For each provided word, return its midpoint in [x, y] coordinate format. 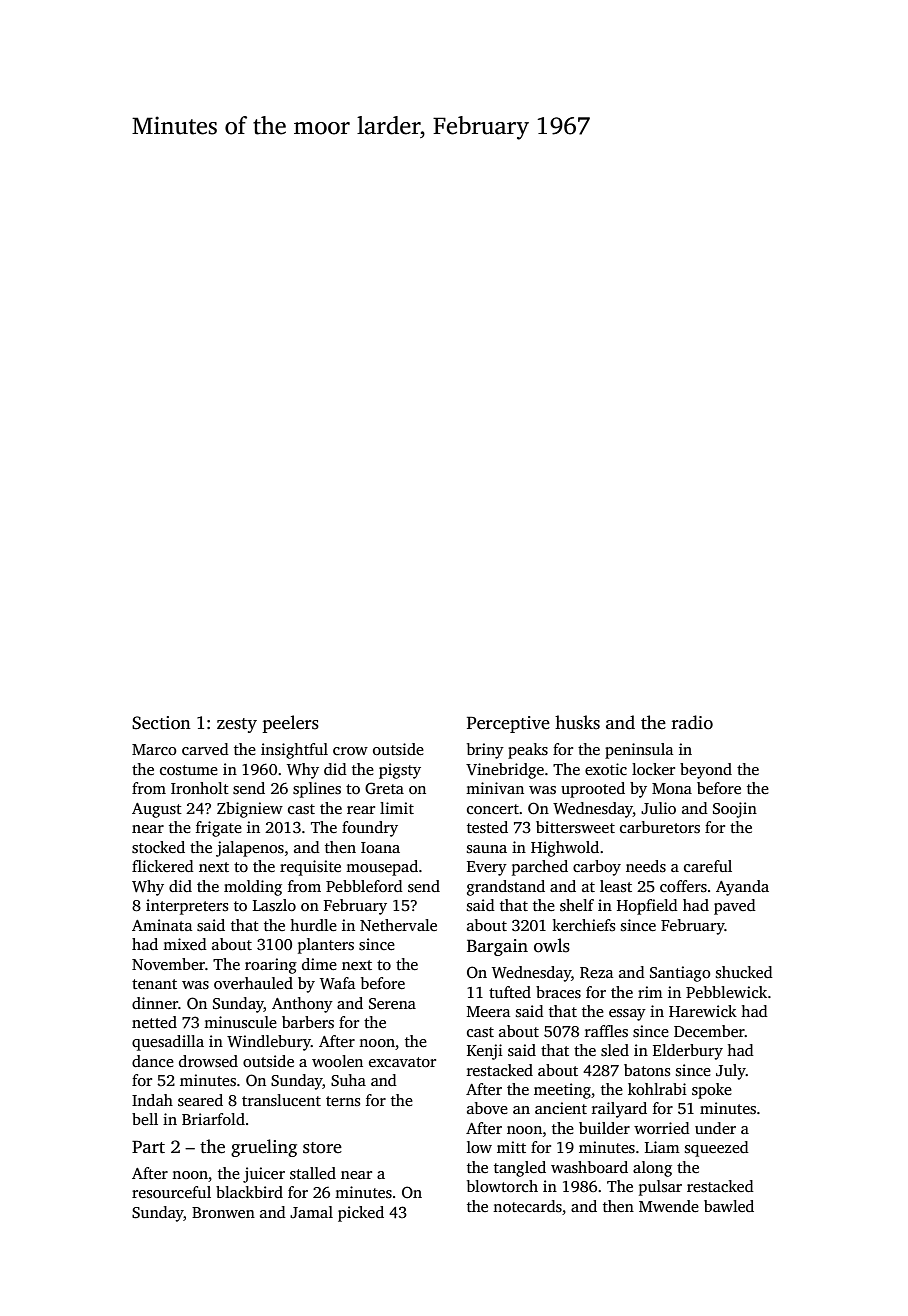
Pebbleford [364, 886]
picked [361, 1214]
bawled [729, 1206]
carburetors [660, 827]
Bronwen [223, 1212]
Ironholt [200, 788]
